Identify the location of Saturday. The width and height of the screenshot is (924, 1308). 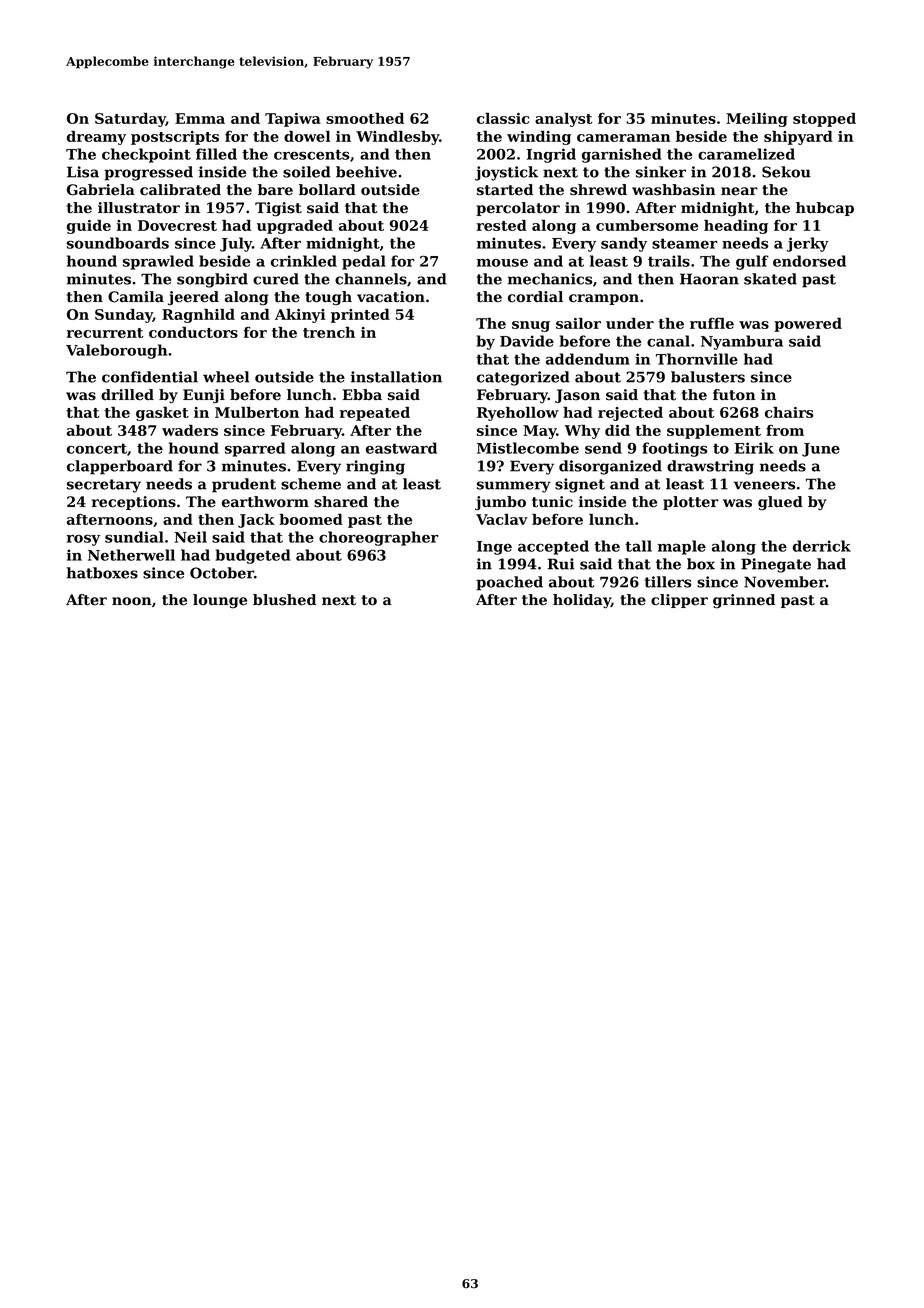
(130, 120).
